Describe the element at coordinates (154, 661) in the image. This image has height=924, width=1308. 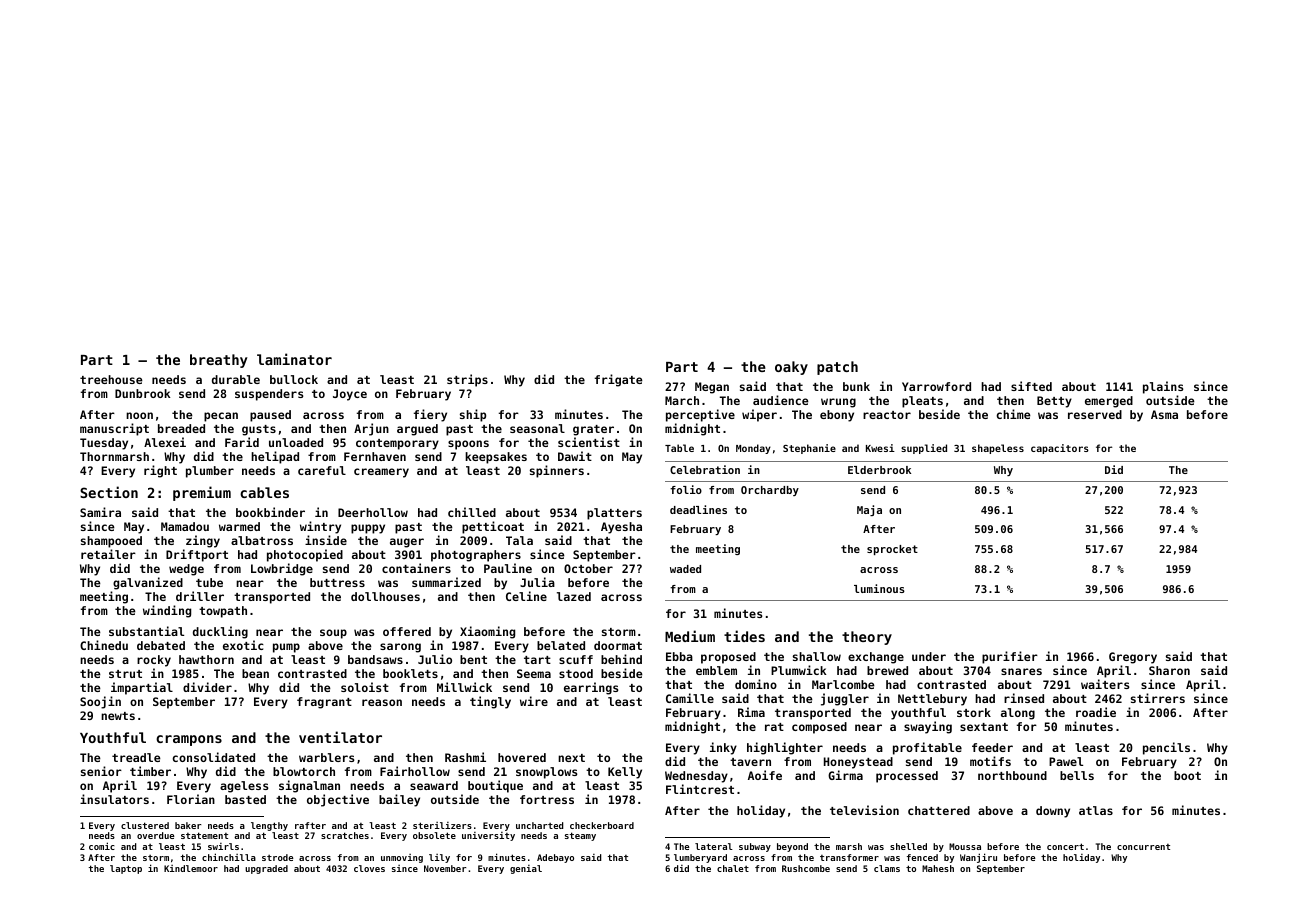
I see `rocky` at that location.
